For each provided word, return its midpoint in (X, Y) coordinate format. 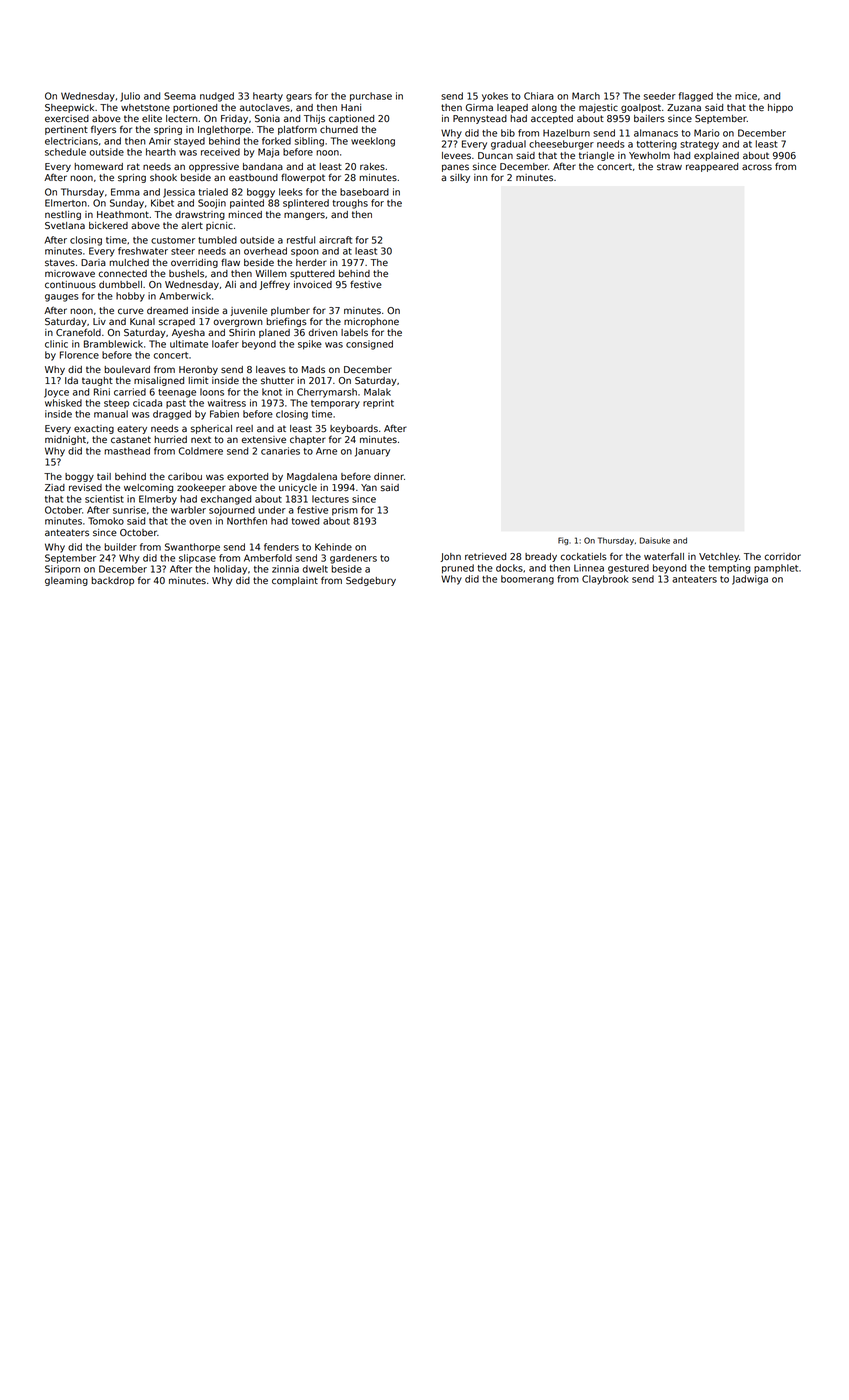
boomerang (527, 580)
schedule (65, 152)
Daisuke (655, 540)
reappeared (712, 167)
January (372, 452)
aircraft (335, 240)
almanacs (656, 133)
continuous (70, 285)
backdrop (112, 581)
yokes (495, 97)
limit (198, 380)
